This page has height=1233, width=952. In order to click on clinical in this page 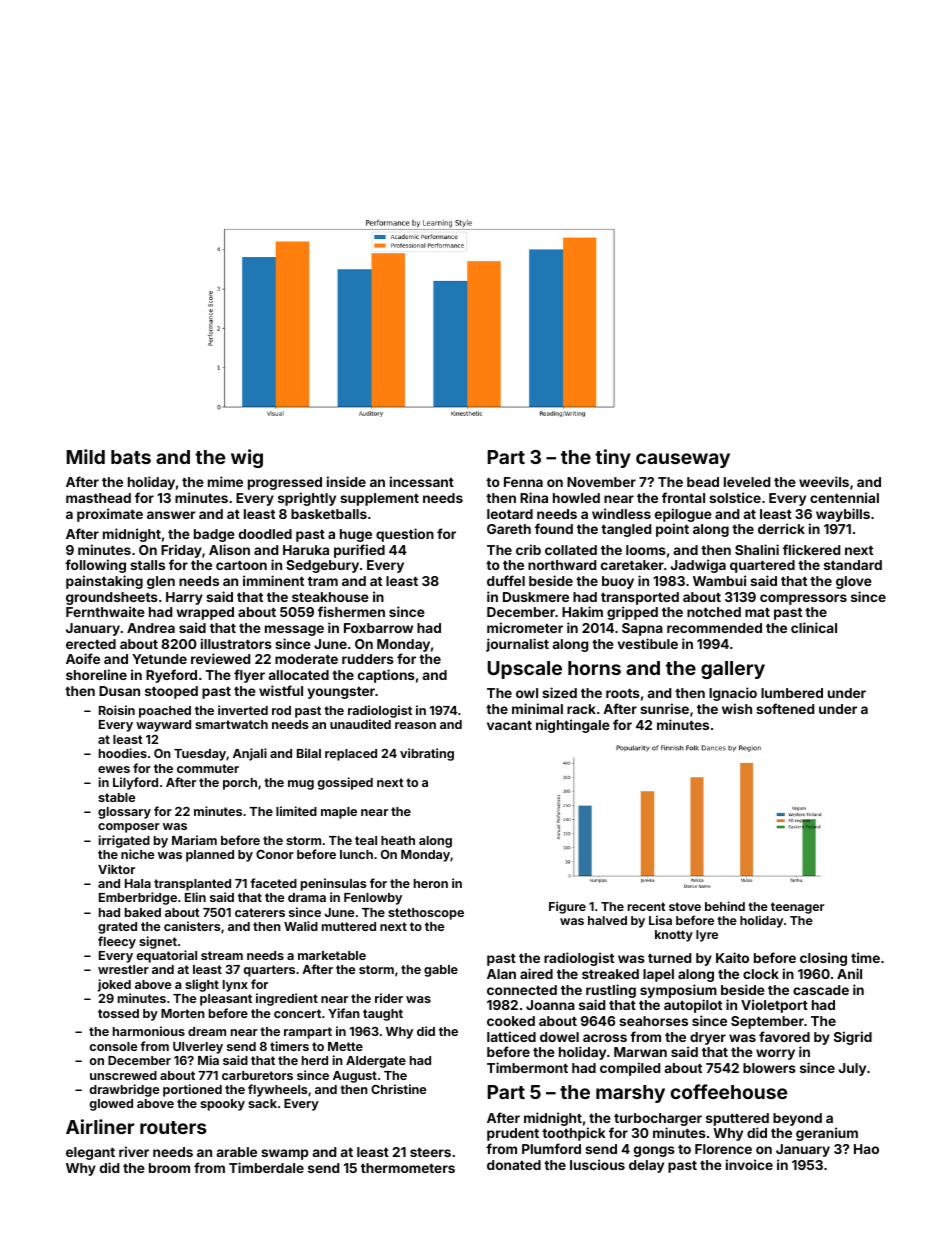, I will do `click(814, 627)`.
